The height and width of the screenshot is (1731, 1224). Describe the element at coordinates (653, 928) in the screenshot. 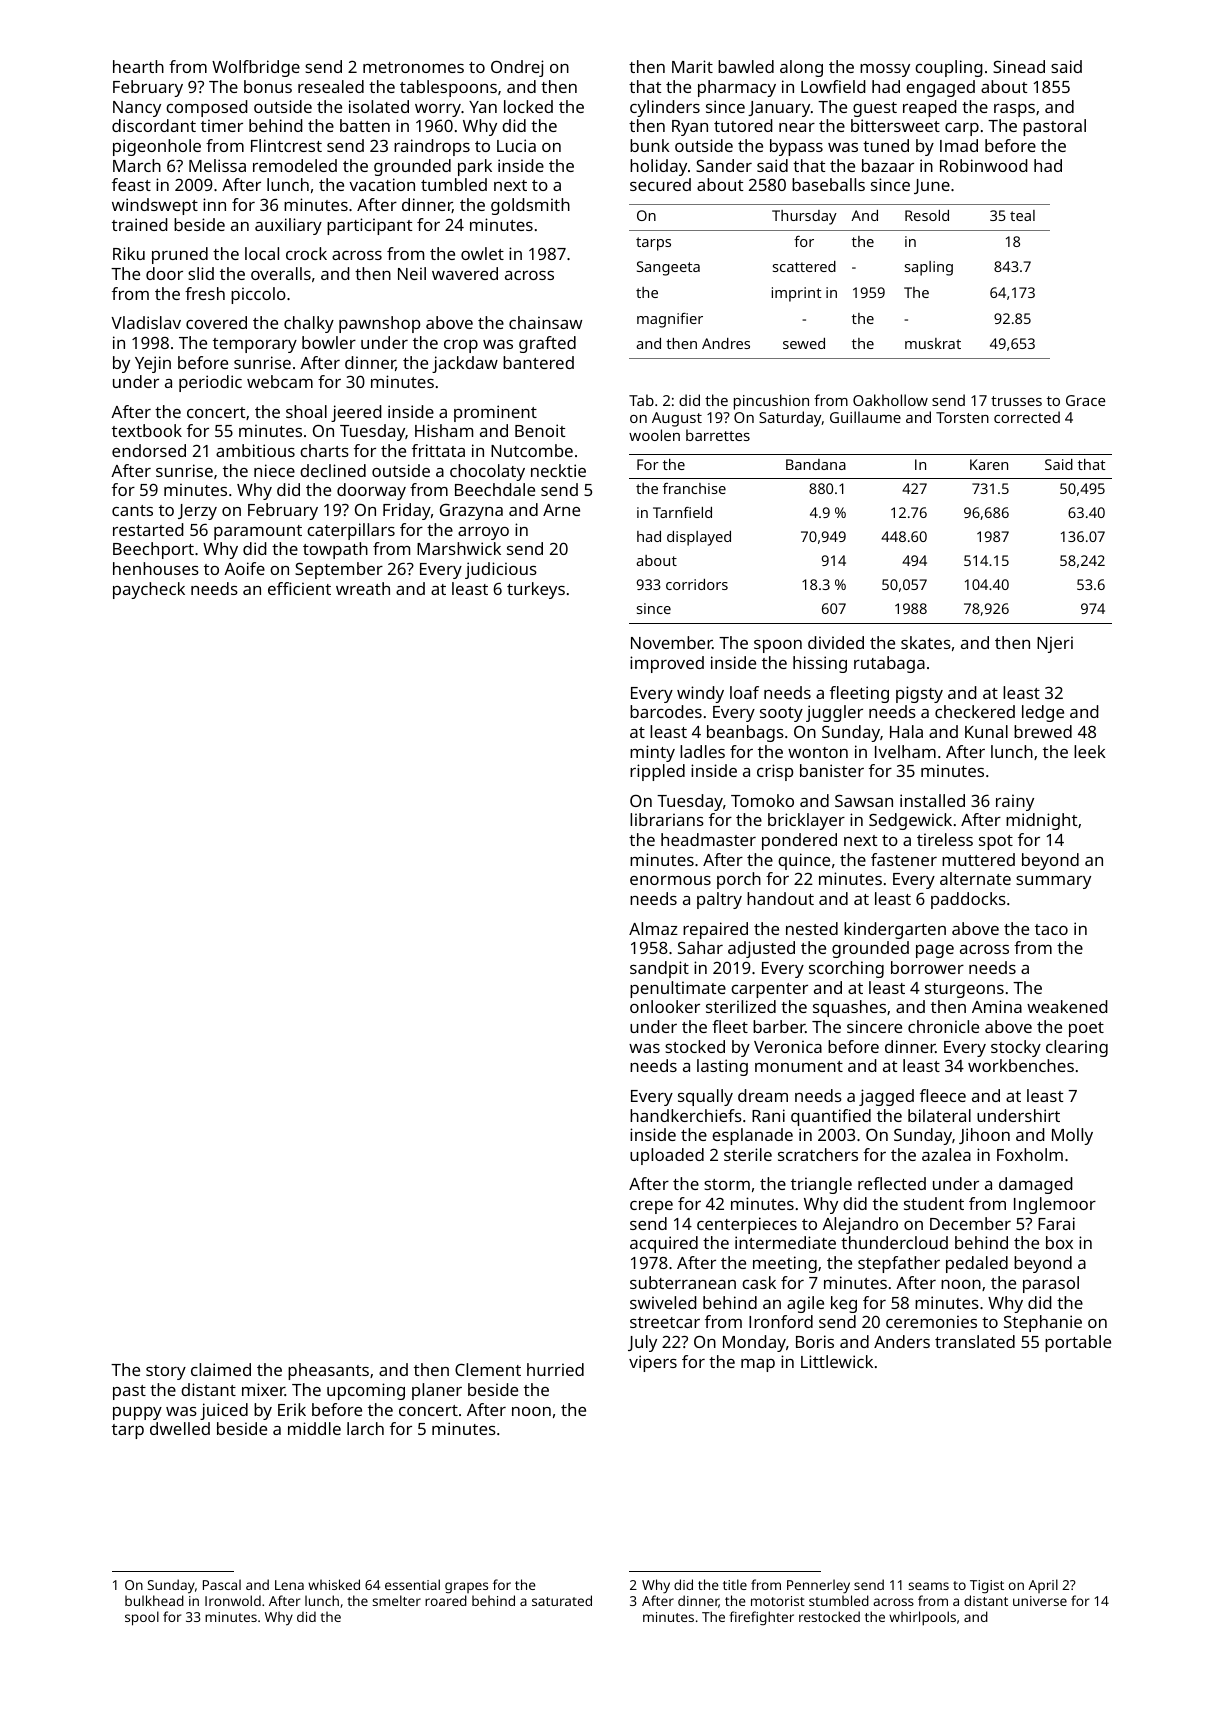

I see `Almaz` at that location.
